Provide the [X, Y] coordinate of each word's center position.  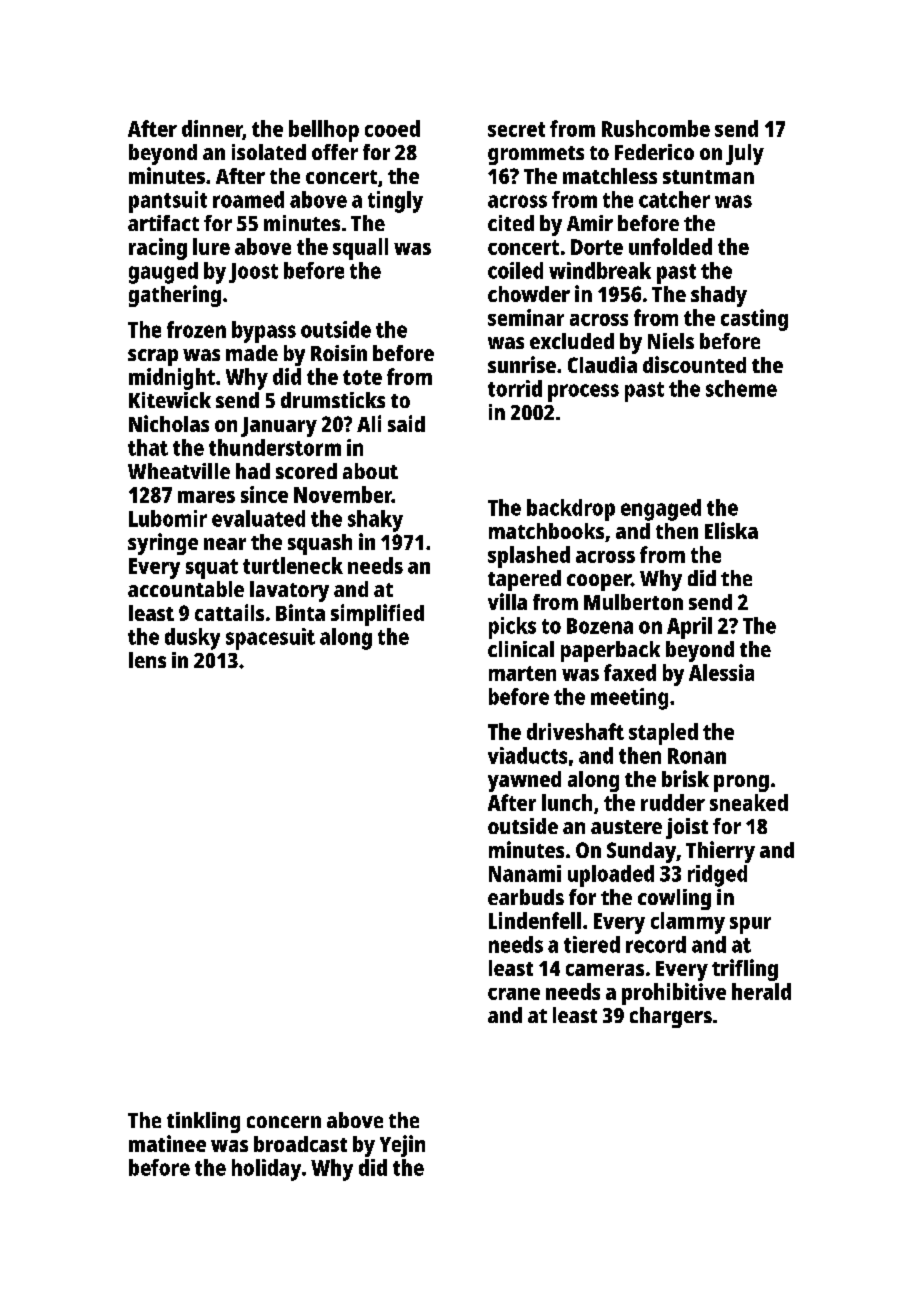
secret [516, 129]
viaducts [527, 755]
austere [626, 827]
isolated [269, 152]
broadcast [300, 1144]
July [745, 154]
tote [362, 377]
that [148, 447]
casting [754, 320]
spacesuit [270, 639]
